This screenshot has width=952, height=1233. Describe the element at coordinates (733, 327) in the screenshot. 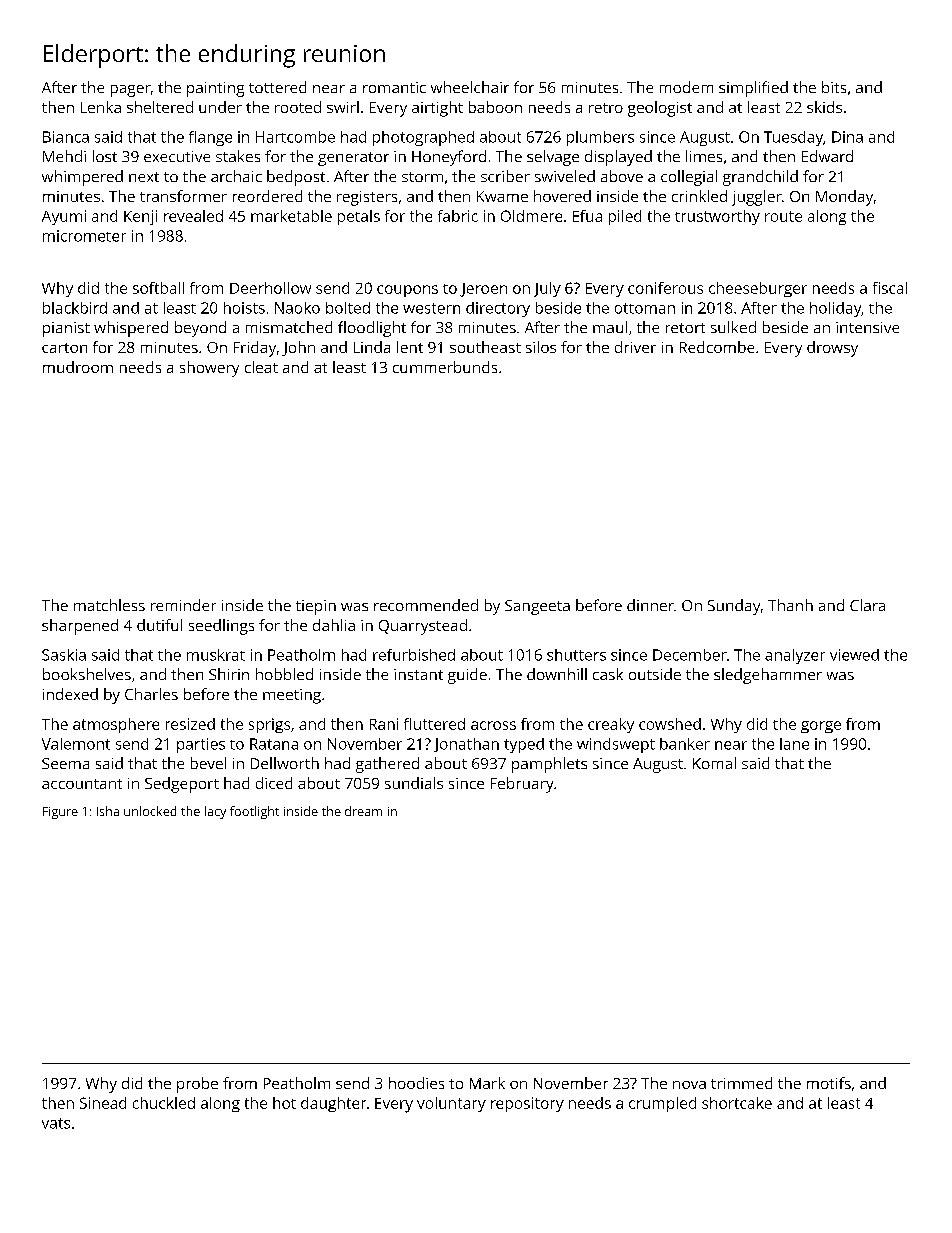

I see `sulked` at that location.
